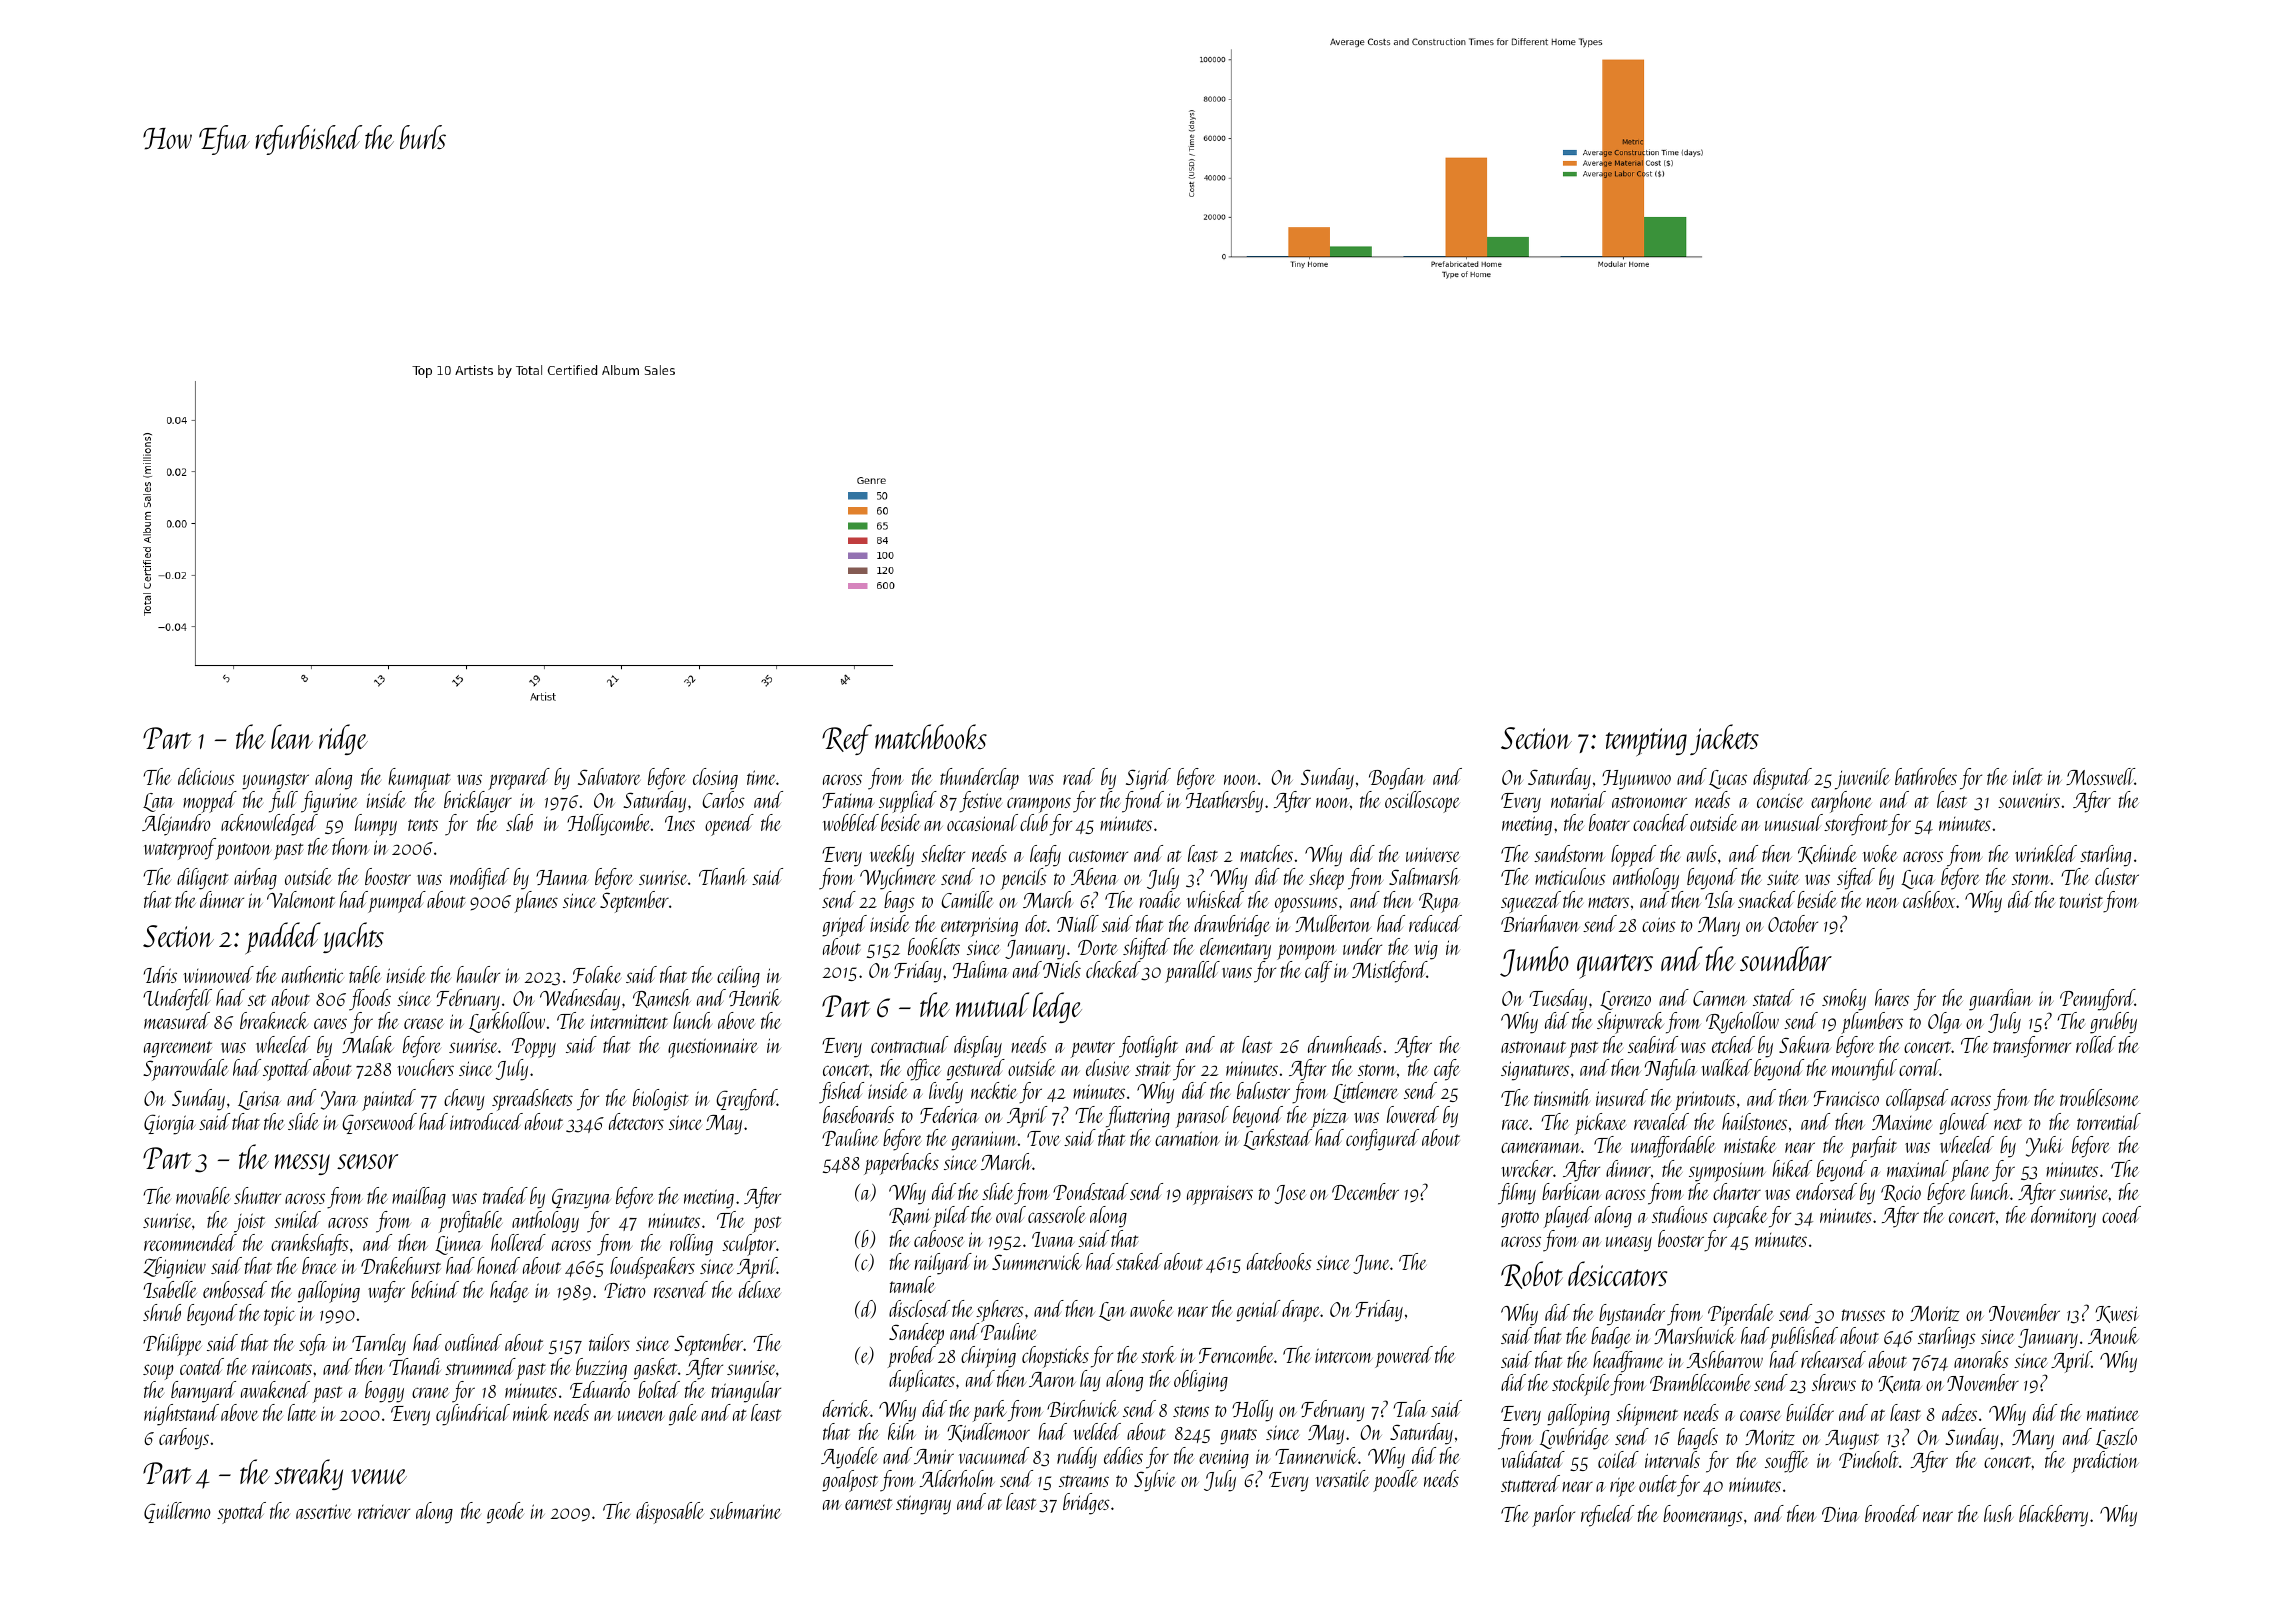  Describe the element at coordinates (1344, 1355) in the page. I see `intercom` at that location.
